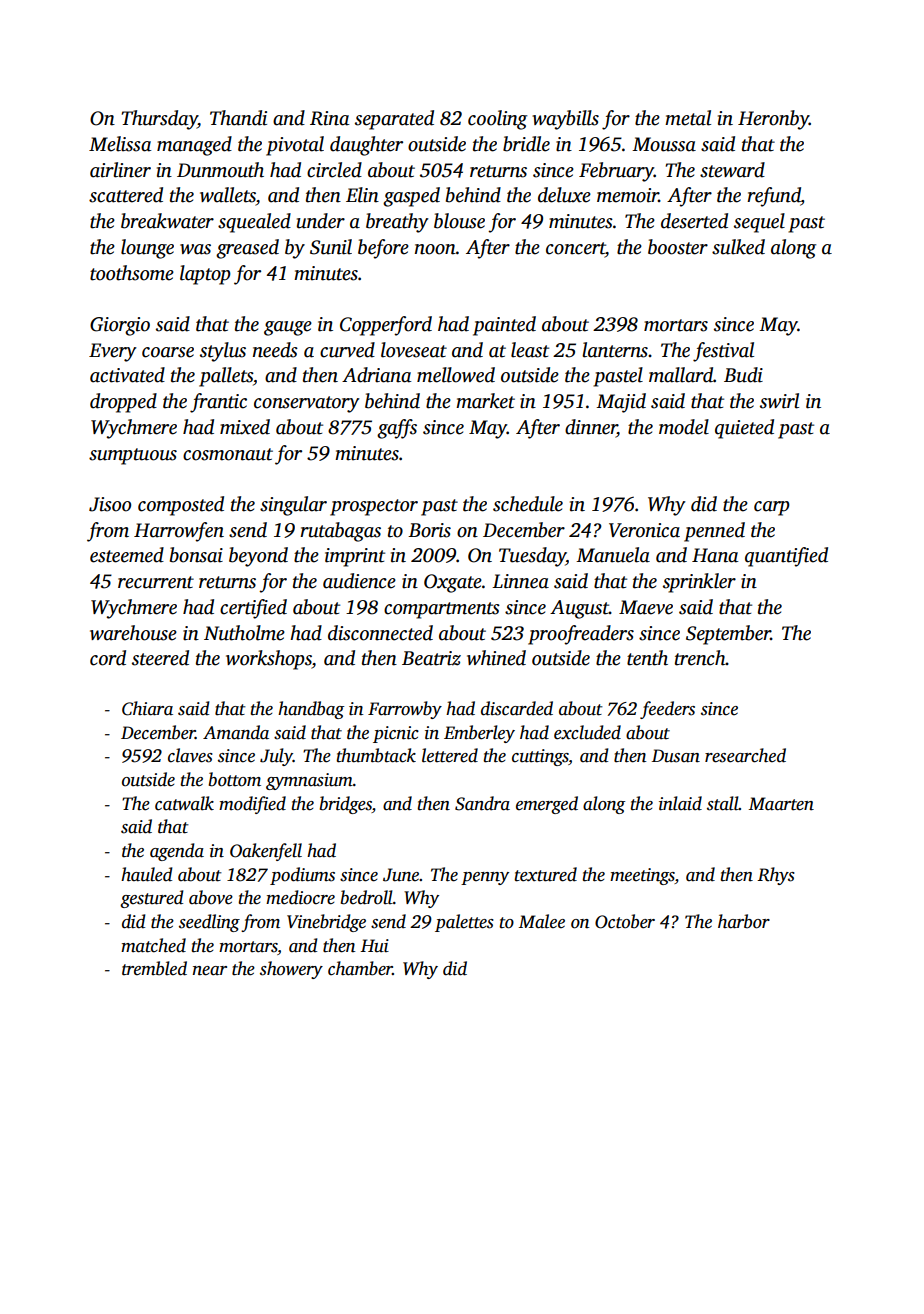 This document has height=1314, width=924. Describe the element at coordinates (190, 755) in the document. I see `claves` at that location.
